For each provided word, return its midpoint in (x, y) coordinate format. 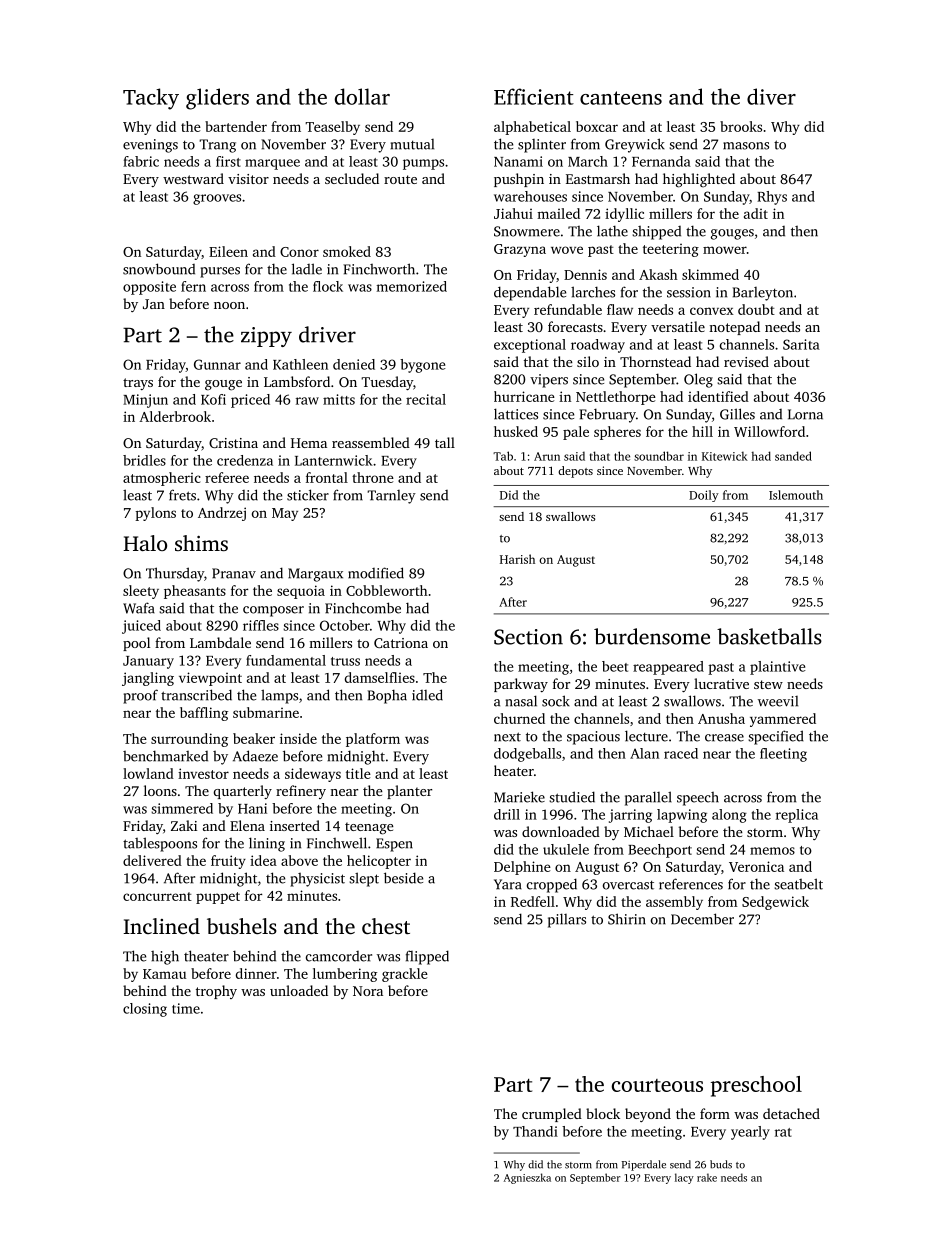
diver (771, 96)
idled (427, 695)
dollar (362, 96)
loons (160, 790)
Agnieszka (527, 1178)
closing (145, 1010)
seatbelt (798, 884)
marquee (272, 164)
